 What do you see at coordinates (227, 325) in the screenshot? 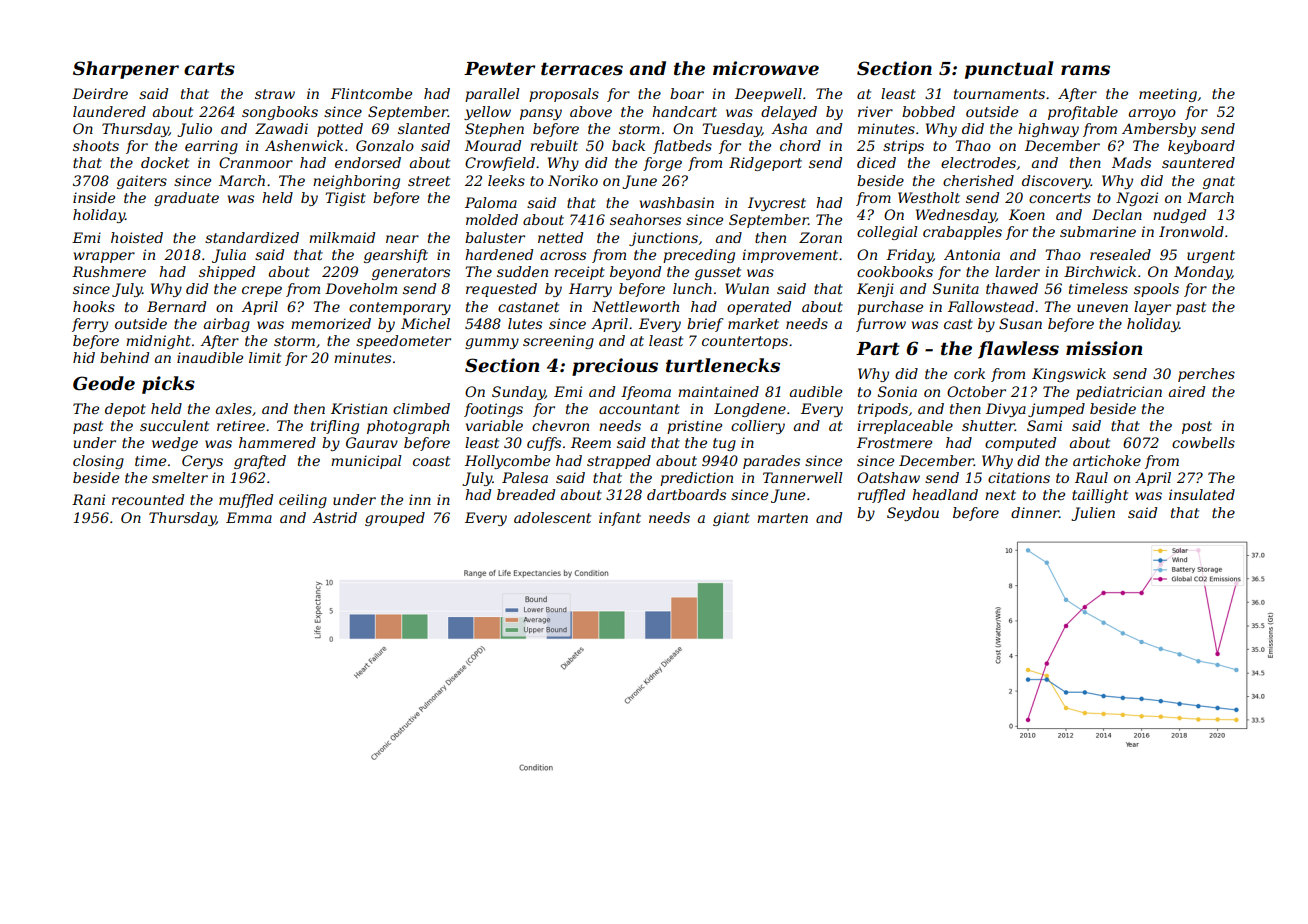
I see `airbag` at bounding box center [227, 325].
